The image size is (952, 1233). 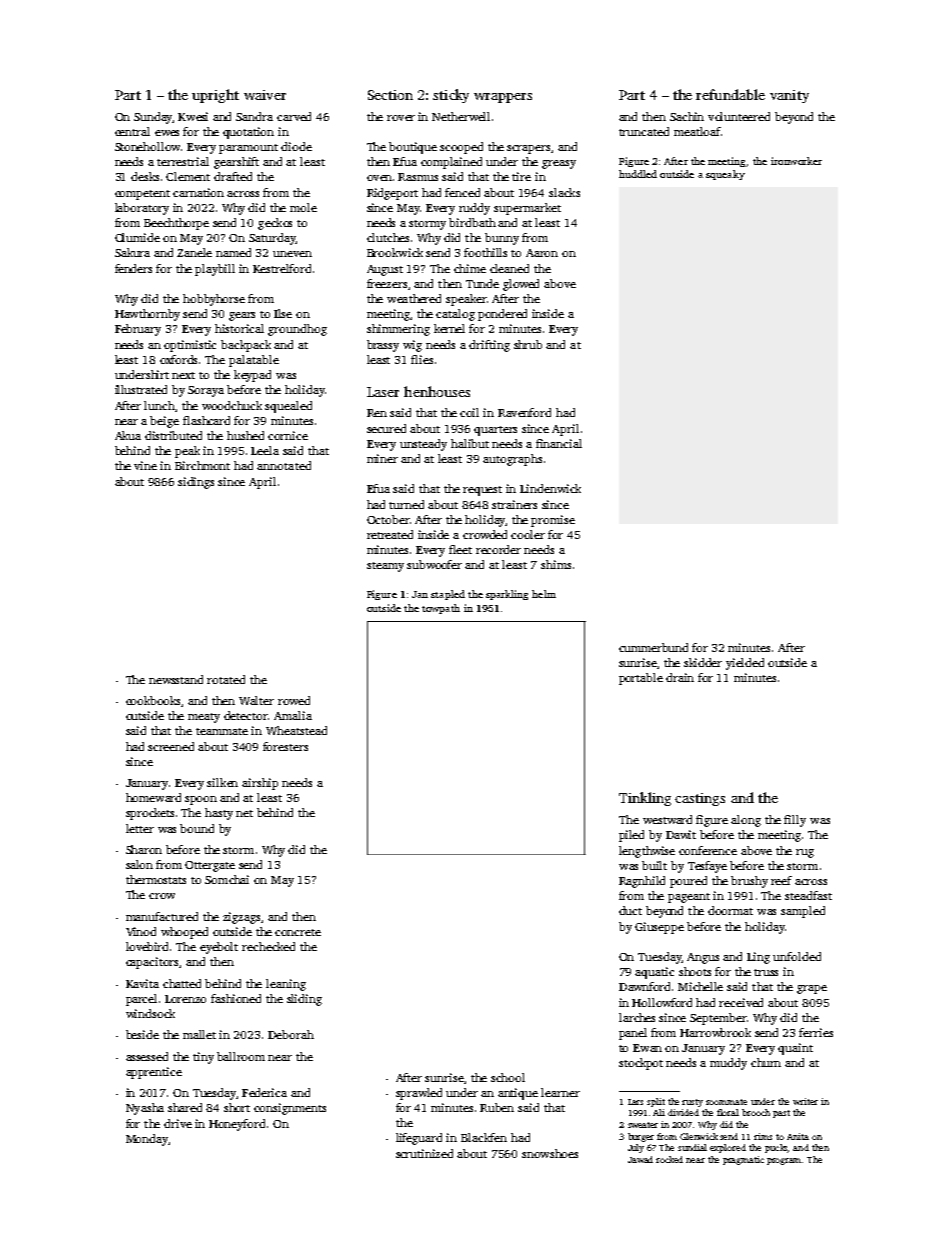 I want to click on shared, so click(x=185, y=1107).
